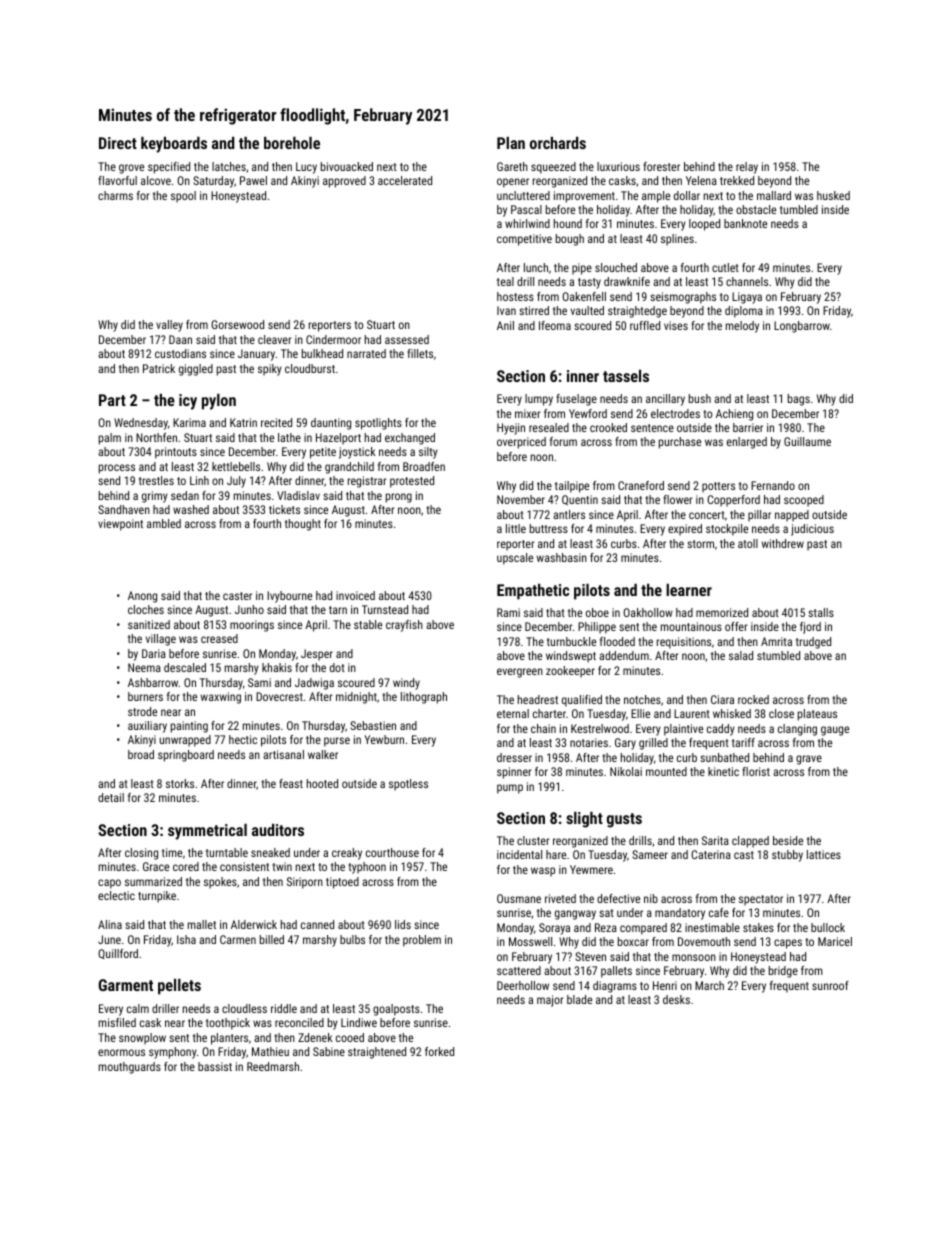 The width and height of the screenshot is (952, 1233). I want to click on husked, so click(833, 195).
